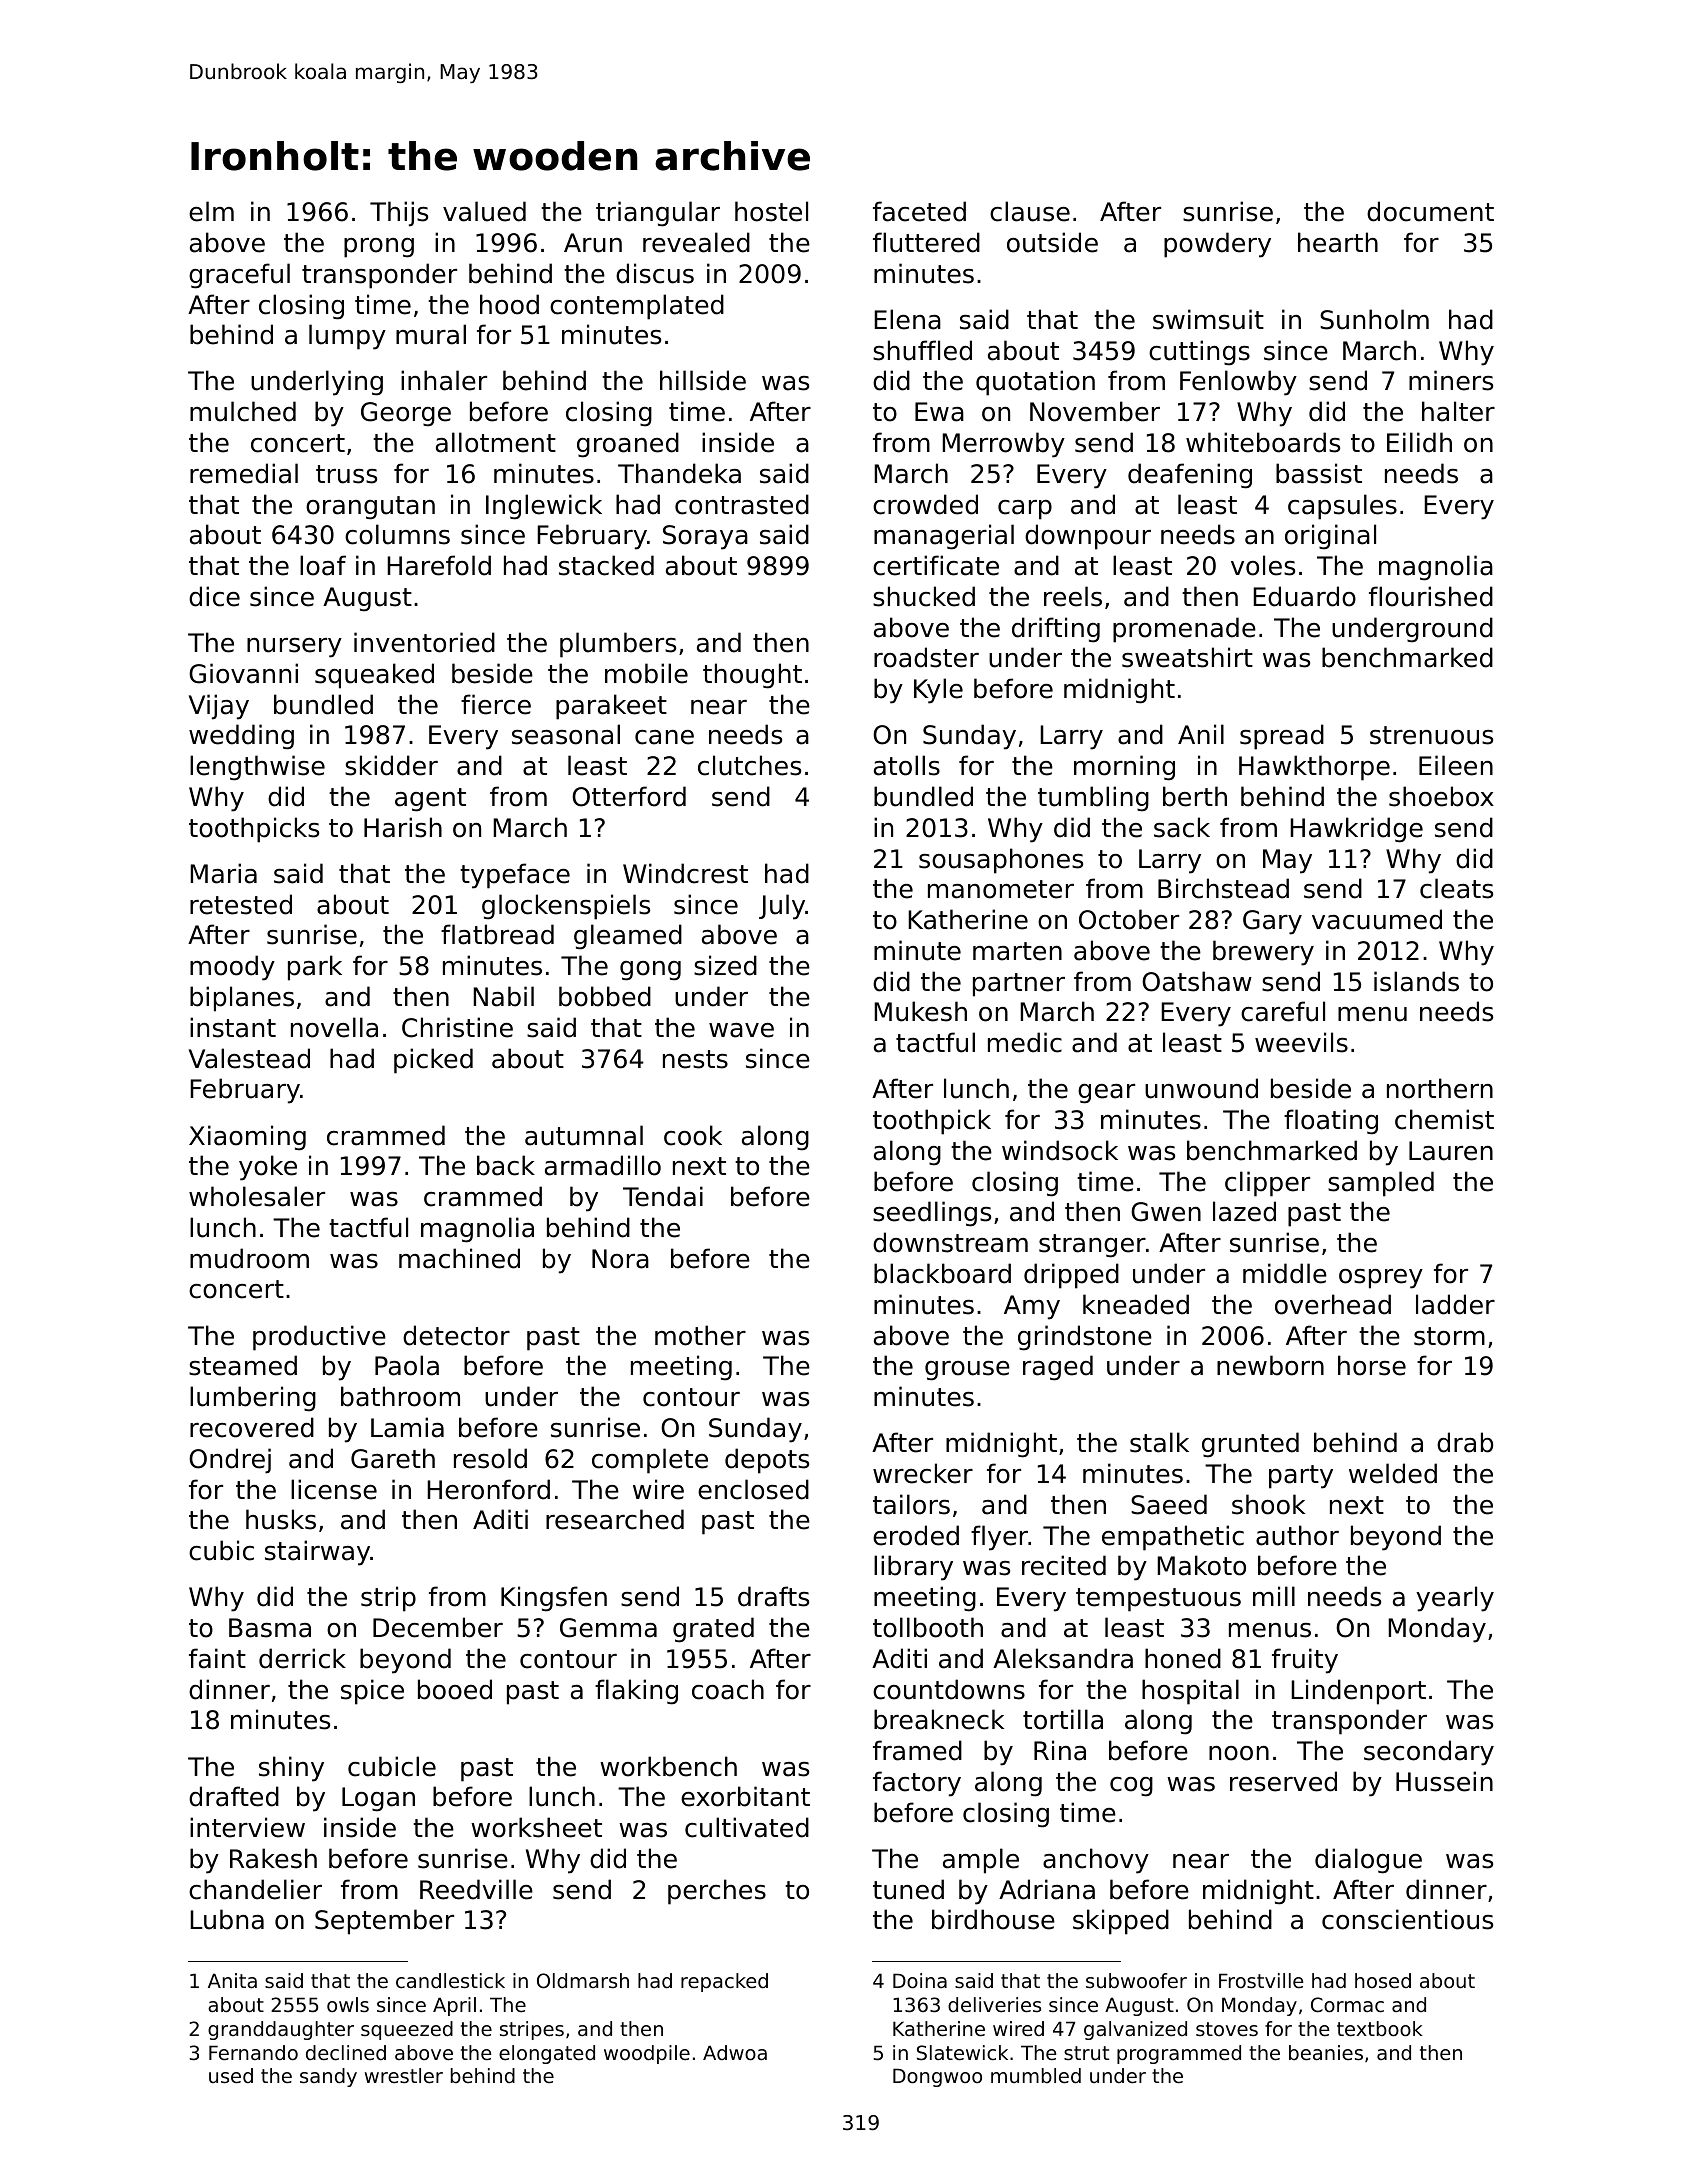  What do you see at coordinates (1430, 211) in the screenshot?
I see `document` at bounding box center [1430, 211].
